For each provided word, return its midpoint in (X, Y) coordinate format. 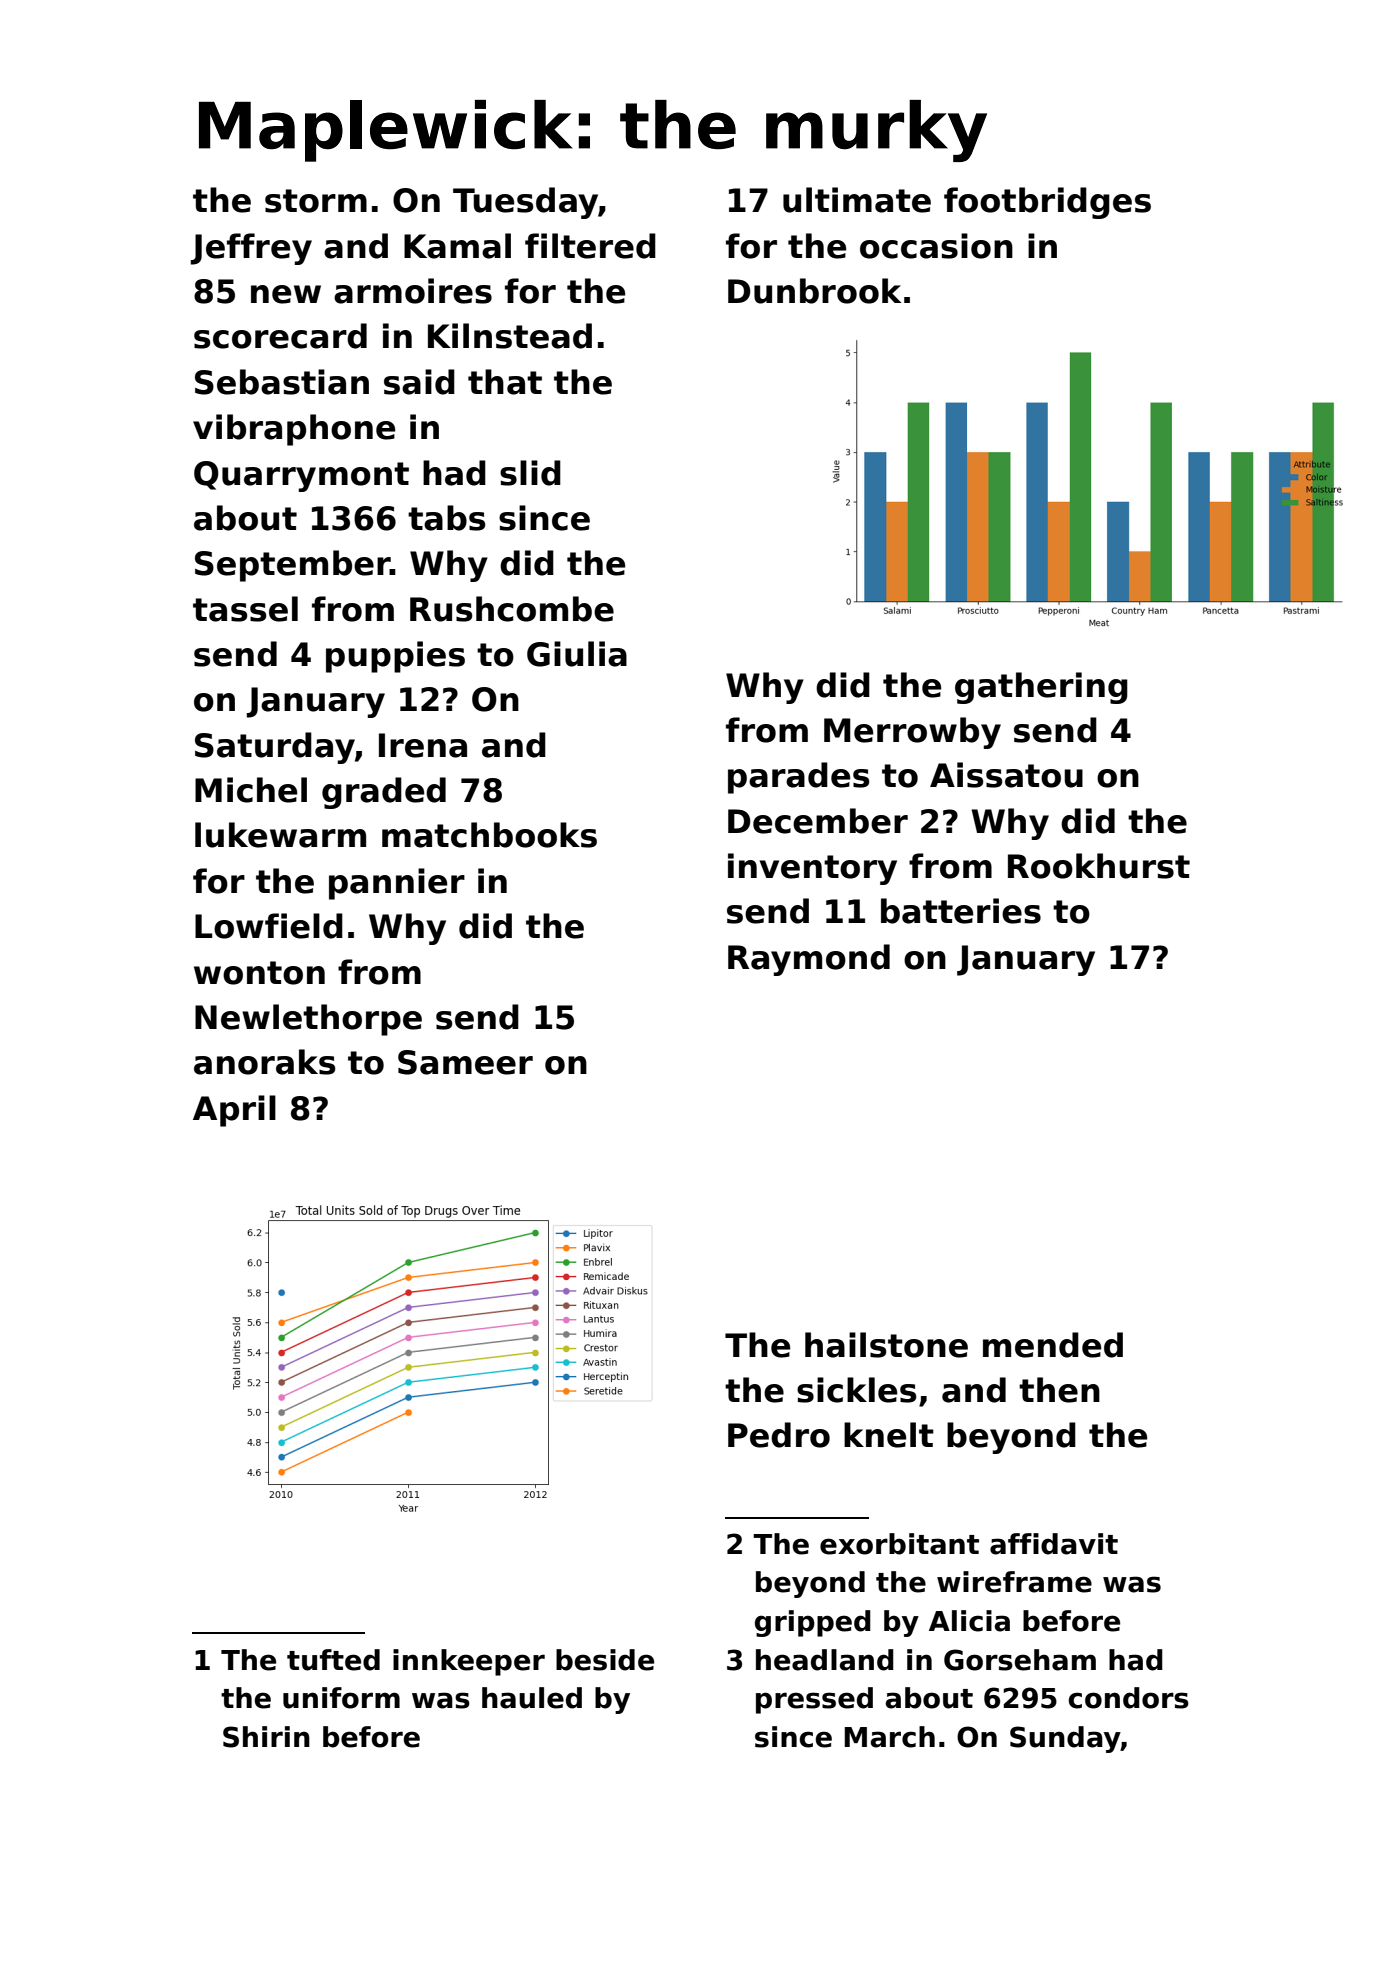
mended (1053, 1345)
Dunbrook (814, 291)
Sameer (465, 1062)
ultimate (857, 200)
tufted (333, 1660)
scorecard (280, 336)
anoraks (265, 1062)
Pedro (779, 1435)
